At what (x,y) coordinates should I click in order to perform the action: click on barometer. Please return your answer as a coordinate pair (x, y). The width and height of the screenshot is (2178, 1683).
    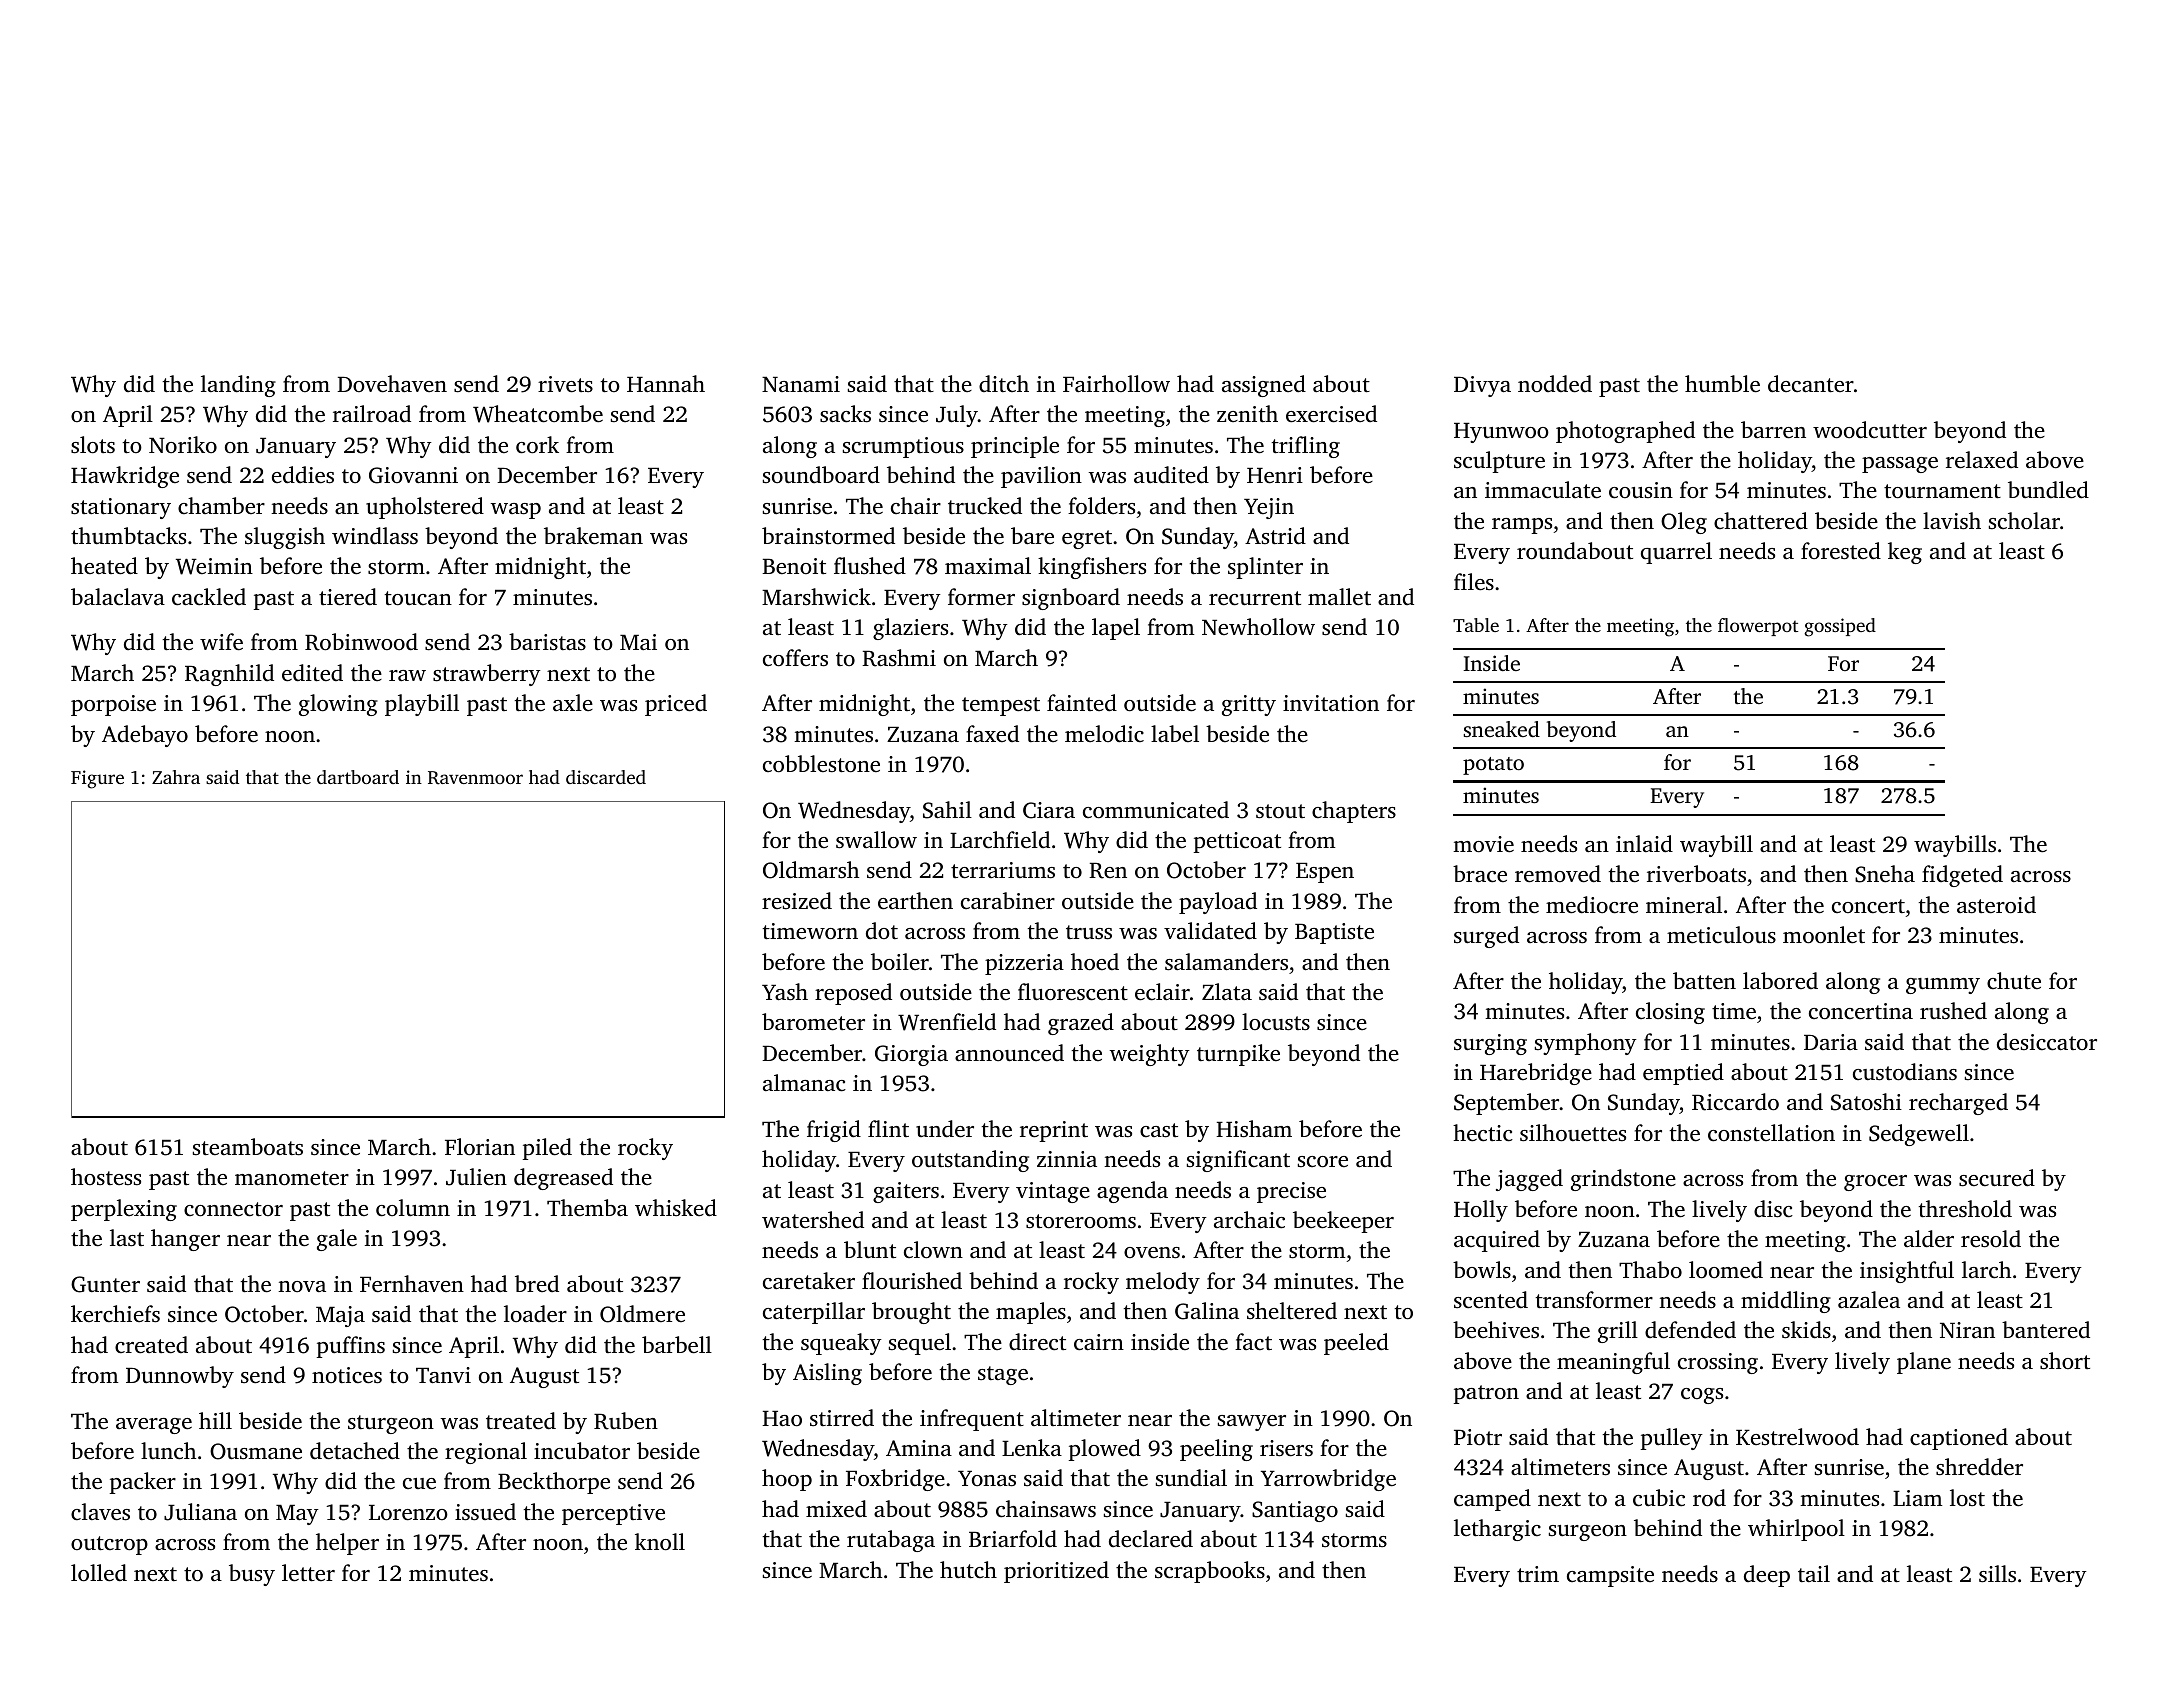
    Looking at the image, I should click on (813, 1022).
